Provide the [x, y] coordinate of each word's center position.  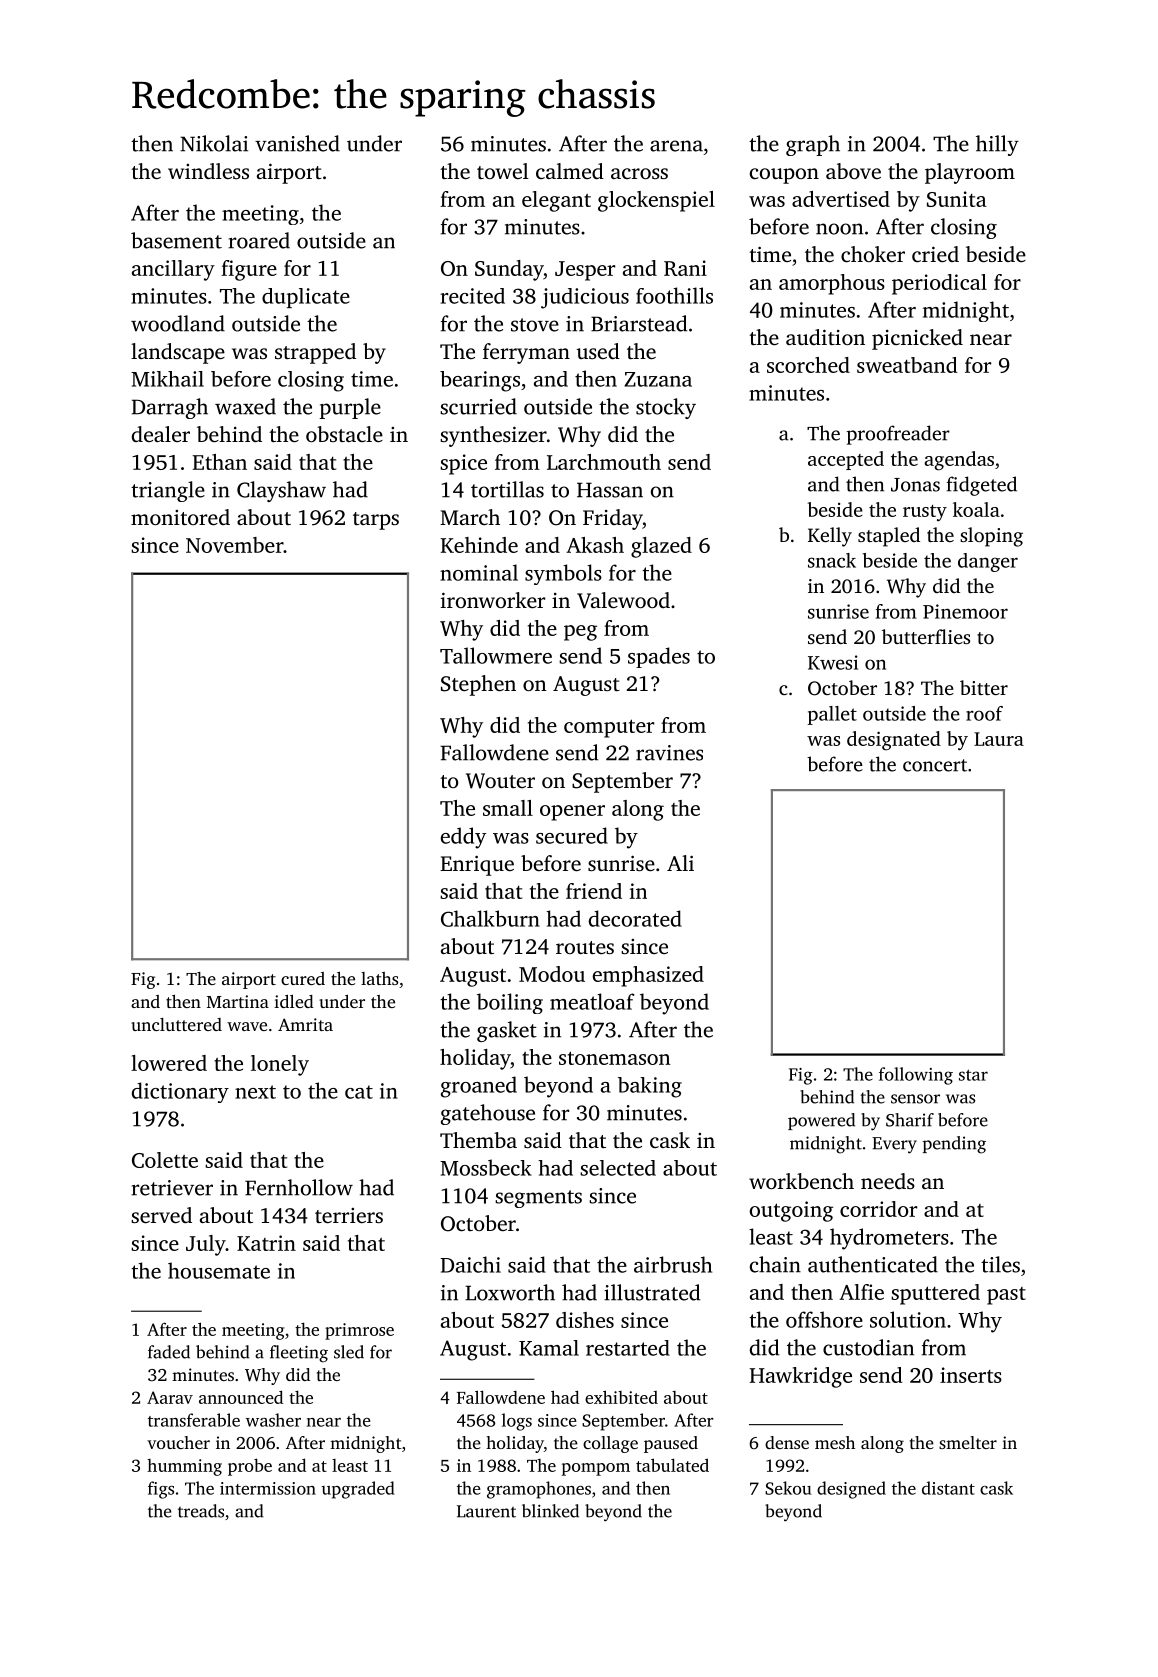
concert [935, 765]
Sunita [957, 199]
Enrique [477, 865]
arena [676, 146]
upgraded [358, 1490]
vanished [297, 143]
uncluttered [176, 1024]
